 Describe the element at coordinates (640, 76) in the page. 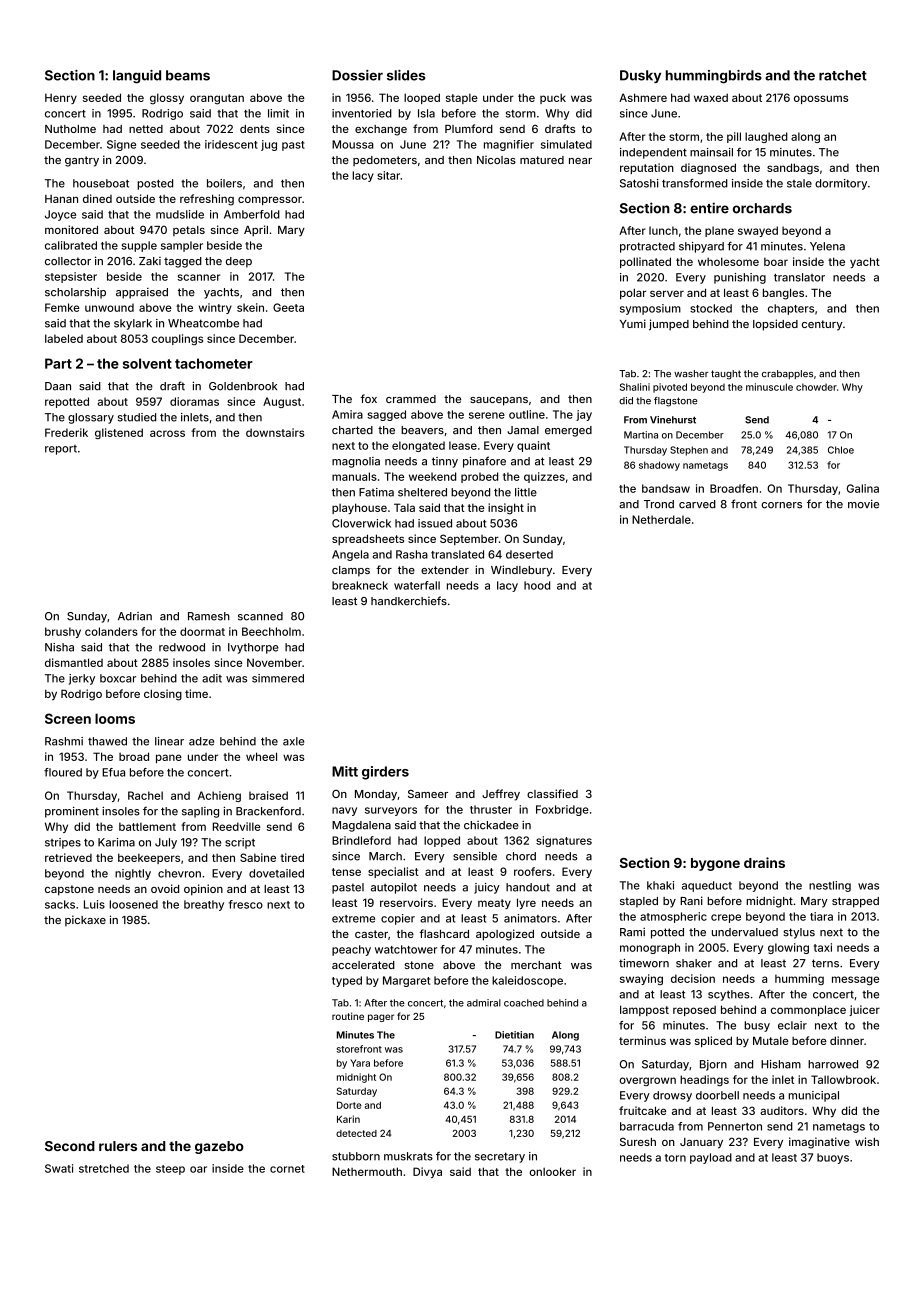

I see `Dusky` at that location.
